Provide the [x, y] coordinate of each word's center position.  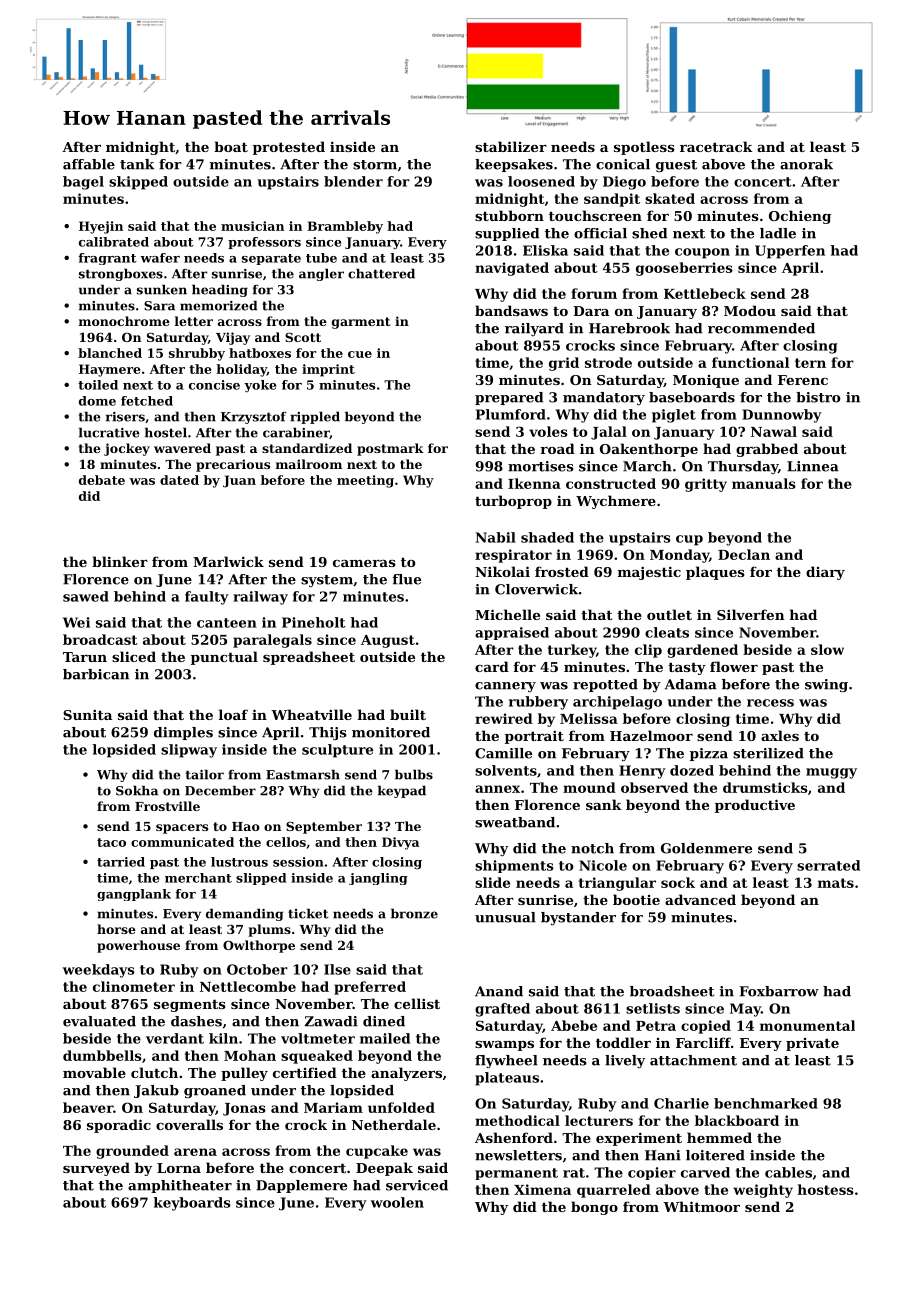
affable [89, 164]
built [408, 714]
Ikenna [534, 483]
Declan [744, 554]
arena [195, 1152]
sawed [86, 596]
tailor [205, 774]
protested [289, 148]
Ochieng [800, 217]
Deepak [384, 1169]
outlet [669, 614]
